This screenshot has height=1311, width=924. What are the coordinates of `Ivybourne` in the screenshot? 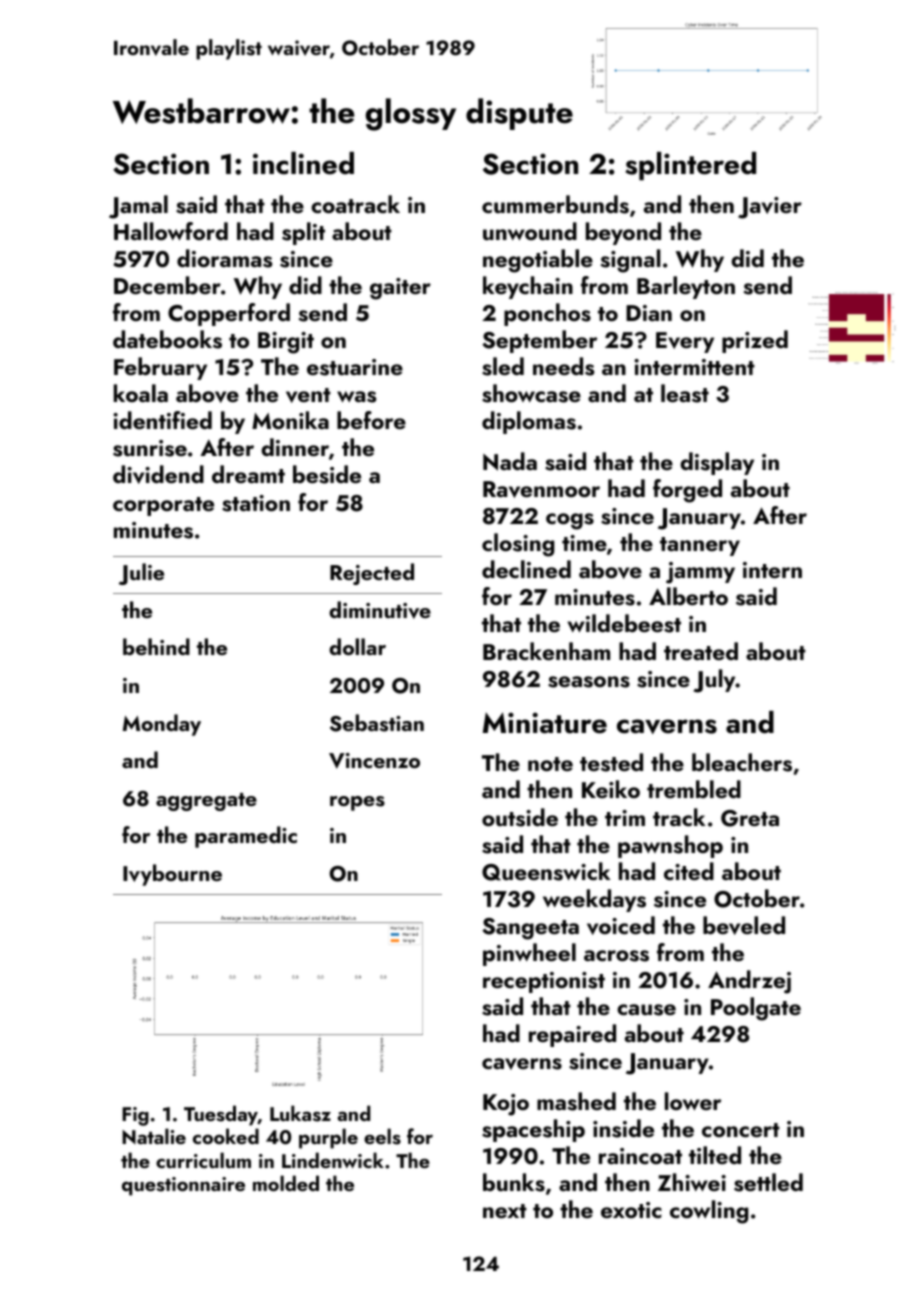 It's located at (172, 875).
